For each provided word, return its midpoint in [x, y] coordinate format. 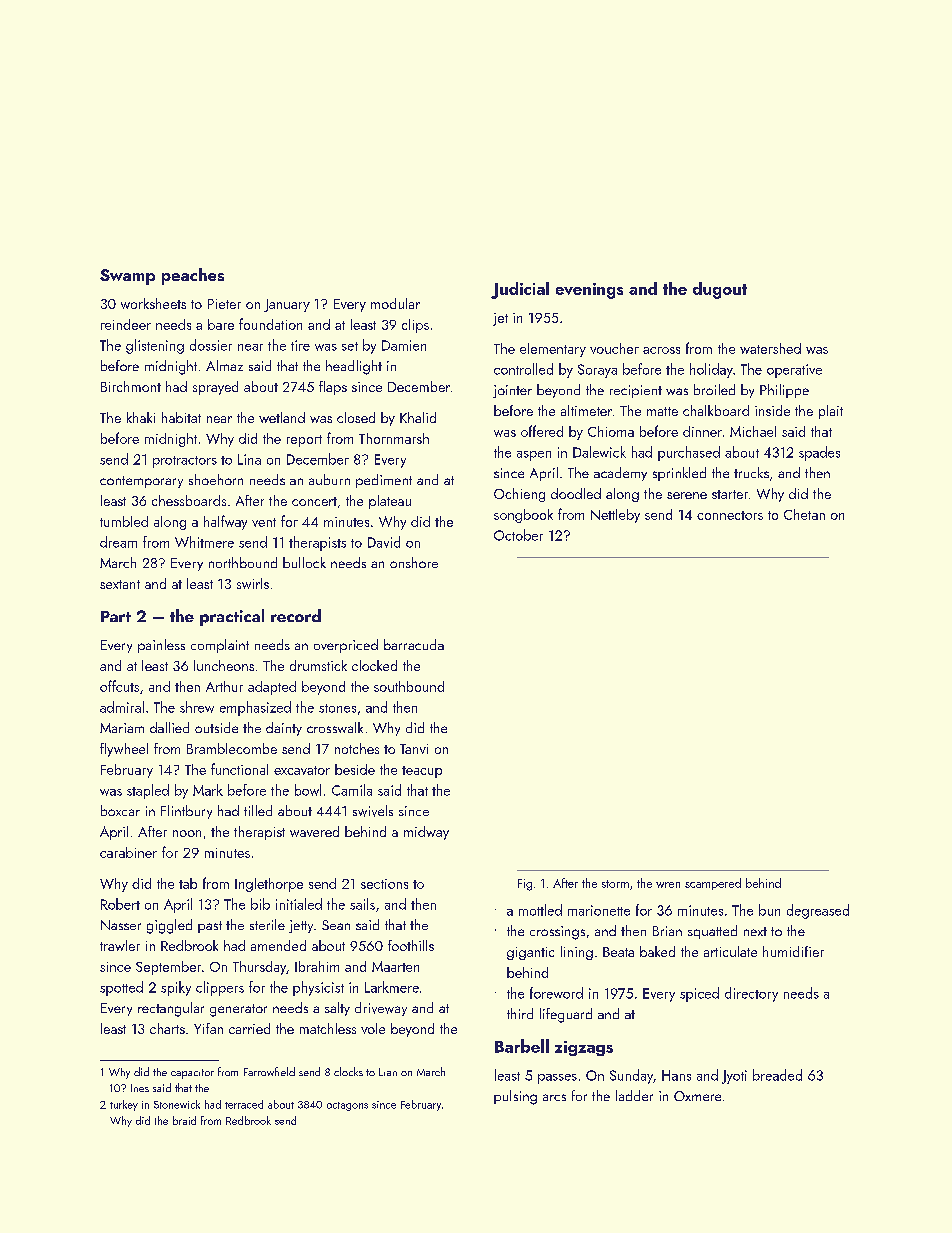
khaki [141, 417]
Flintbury [186, 812]
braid [184, 1120]
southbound [409, 686]
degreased [818, 911]
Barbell [522, 1046]
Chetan [804, 514]
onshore [414, 562]
